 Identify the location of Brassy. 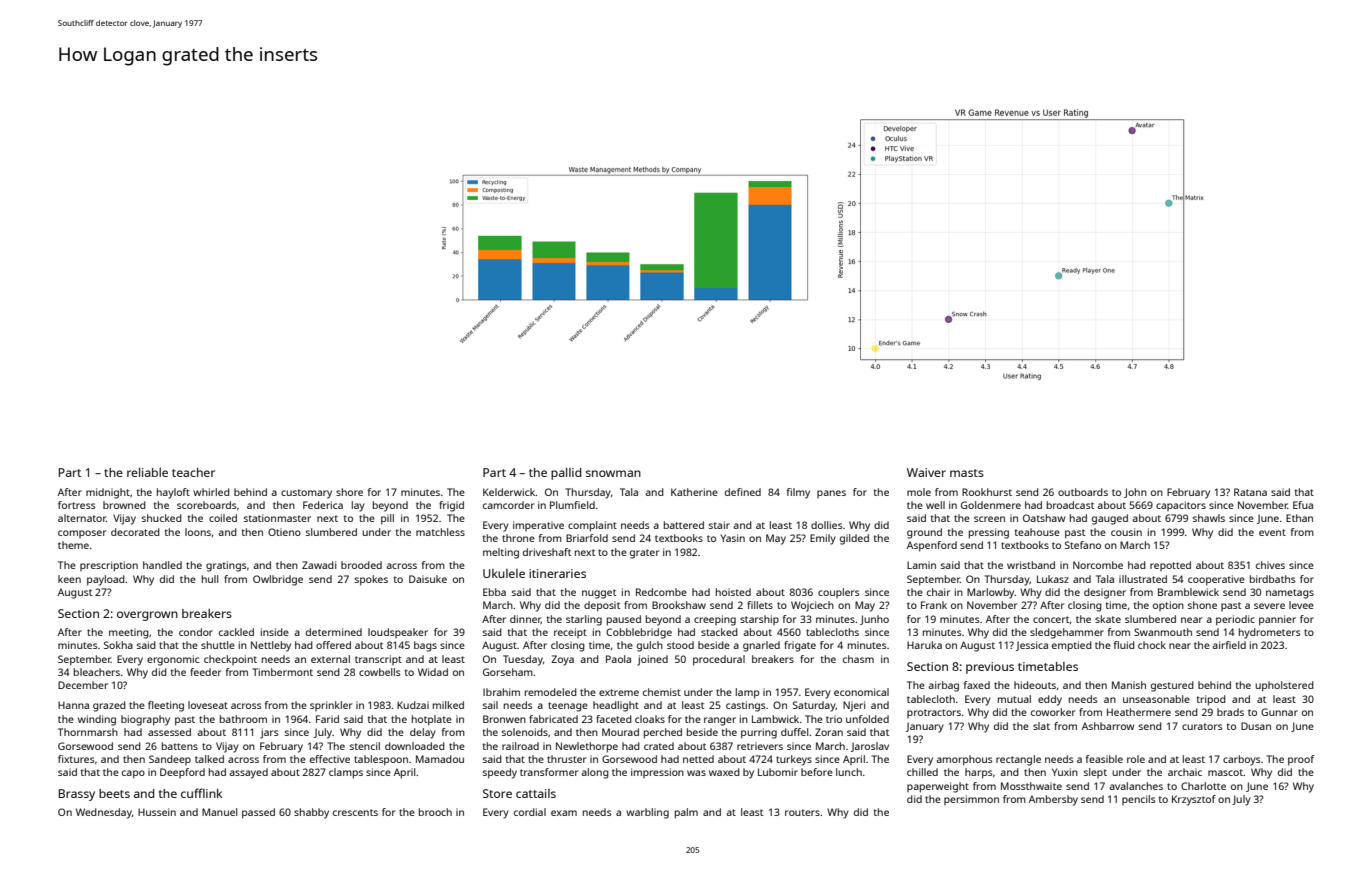
(77, 795).
